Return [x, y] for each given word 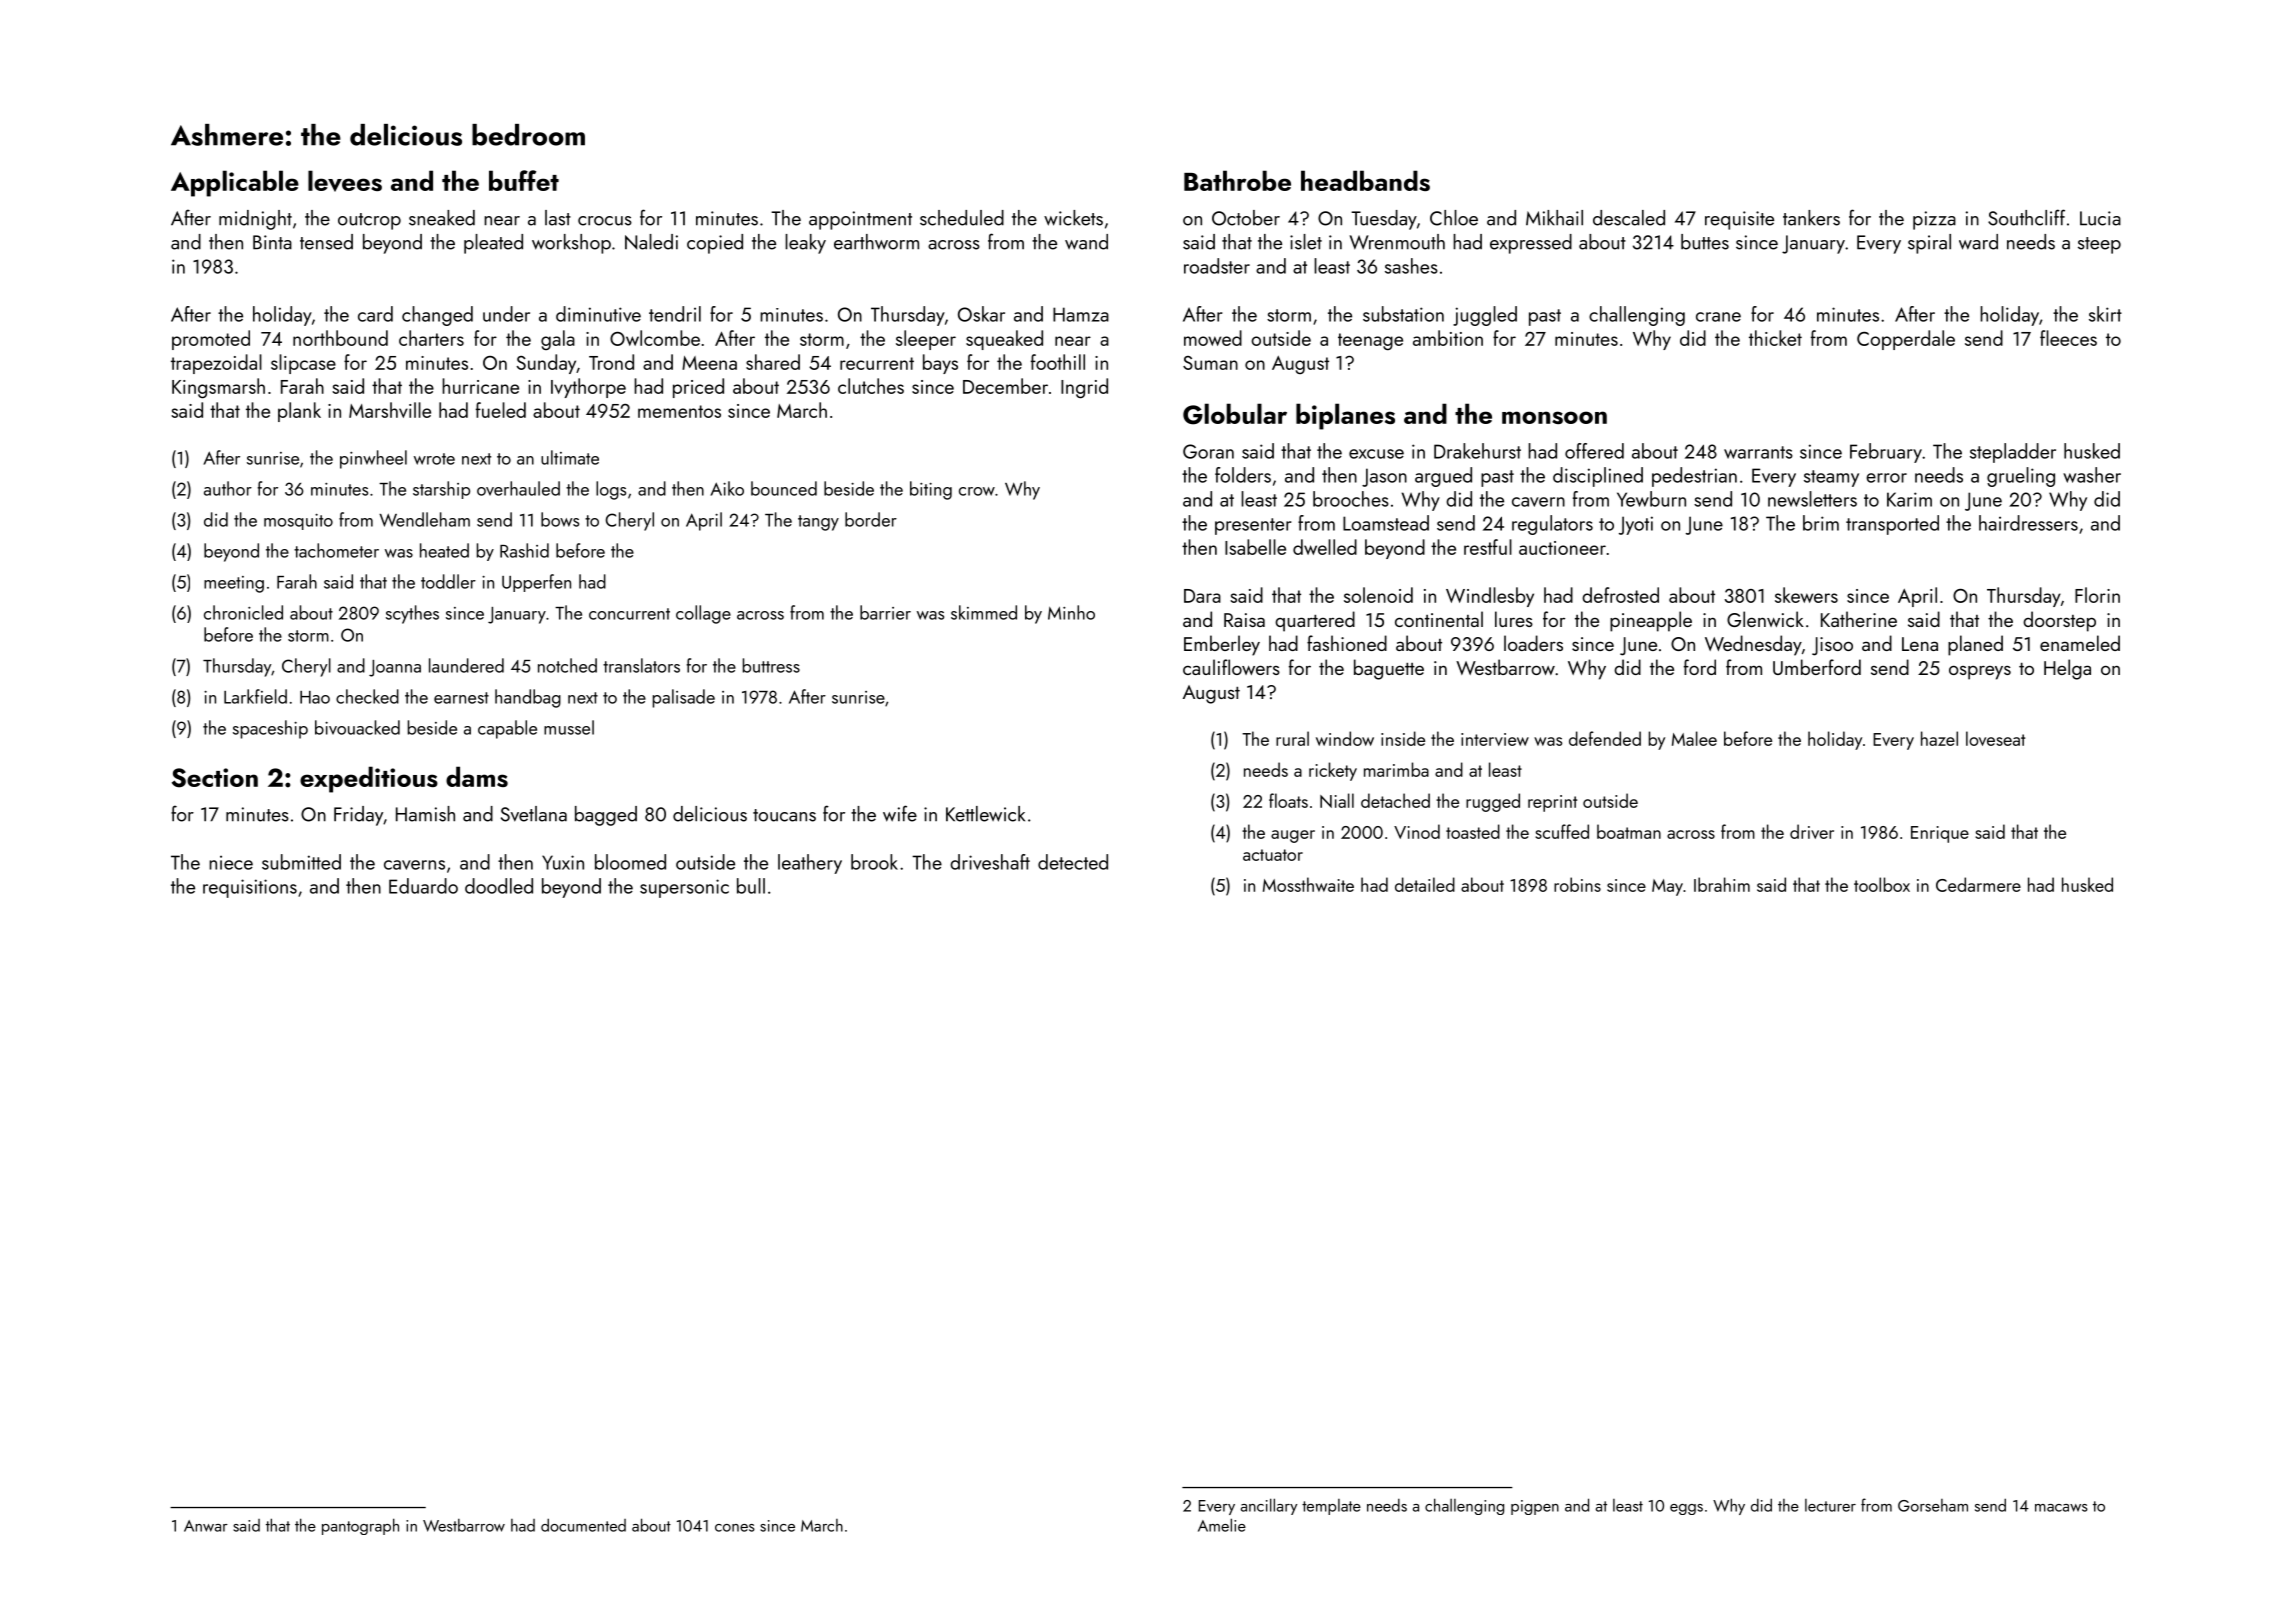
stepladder [2013, 453]
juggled [1485, 316]
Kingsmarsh [218, 388]
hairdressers [2028, 523]
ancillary [1269, 1506]
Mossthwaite [1308, 884]
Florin [2097, 595]
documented [583, 1525]
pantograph [360, 1526]
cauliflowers [1231, 667]
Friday [358, 816]
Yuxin [563, 862]
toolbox [1882, 884]
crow [977, 491]
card [375, 314]
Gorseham [1933, 1505]
